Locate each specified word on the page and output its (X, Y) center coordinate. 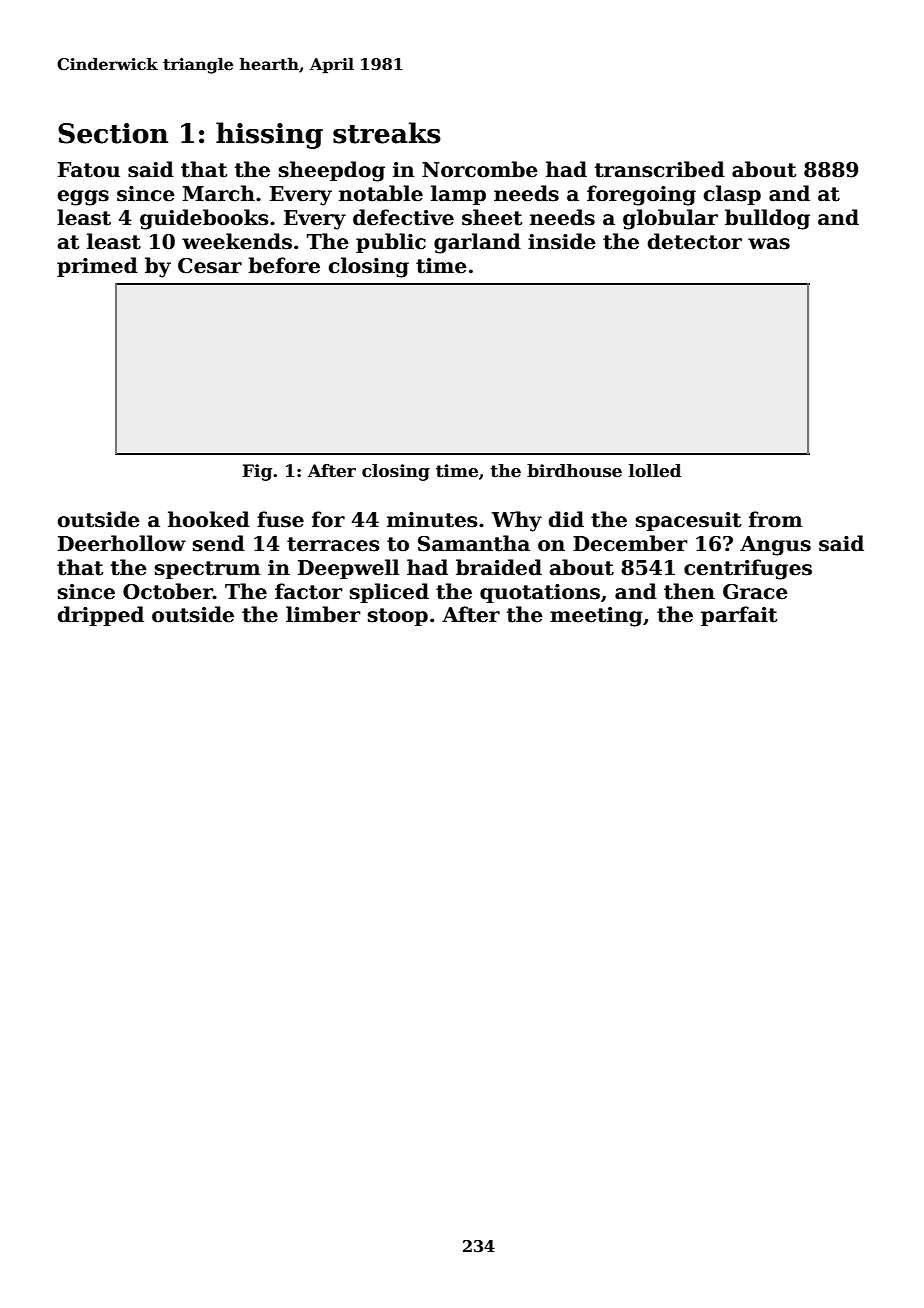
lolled (655, 471)
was (769, 244)
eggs (83, 198)
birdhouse (574, 471)
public (391, 243)
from (776, 519)
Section (113, 133)
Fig (257, 472)
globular (670, 219)
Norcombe (480, 169)
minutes (432, 520)
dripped (100, 616)
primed (97, 267)
